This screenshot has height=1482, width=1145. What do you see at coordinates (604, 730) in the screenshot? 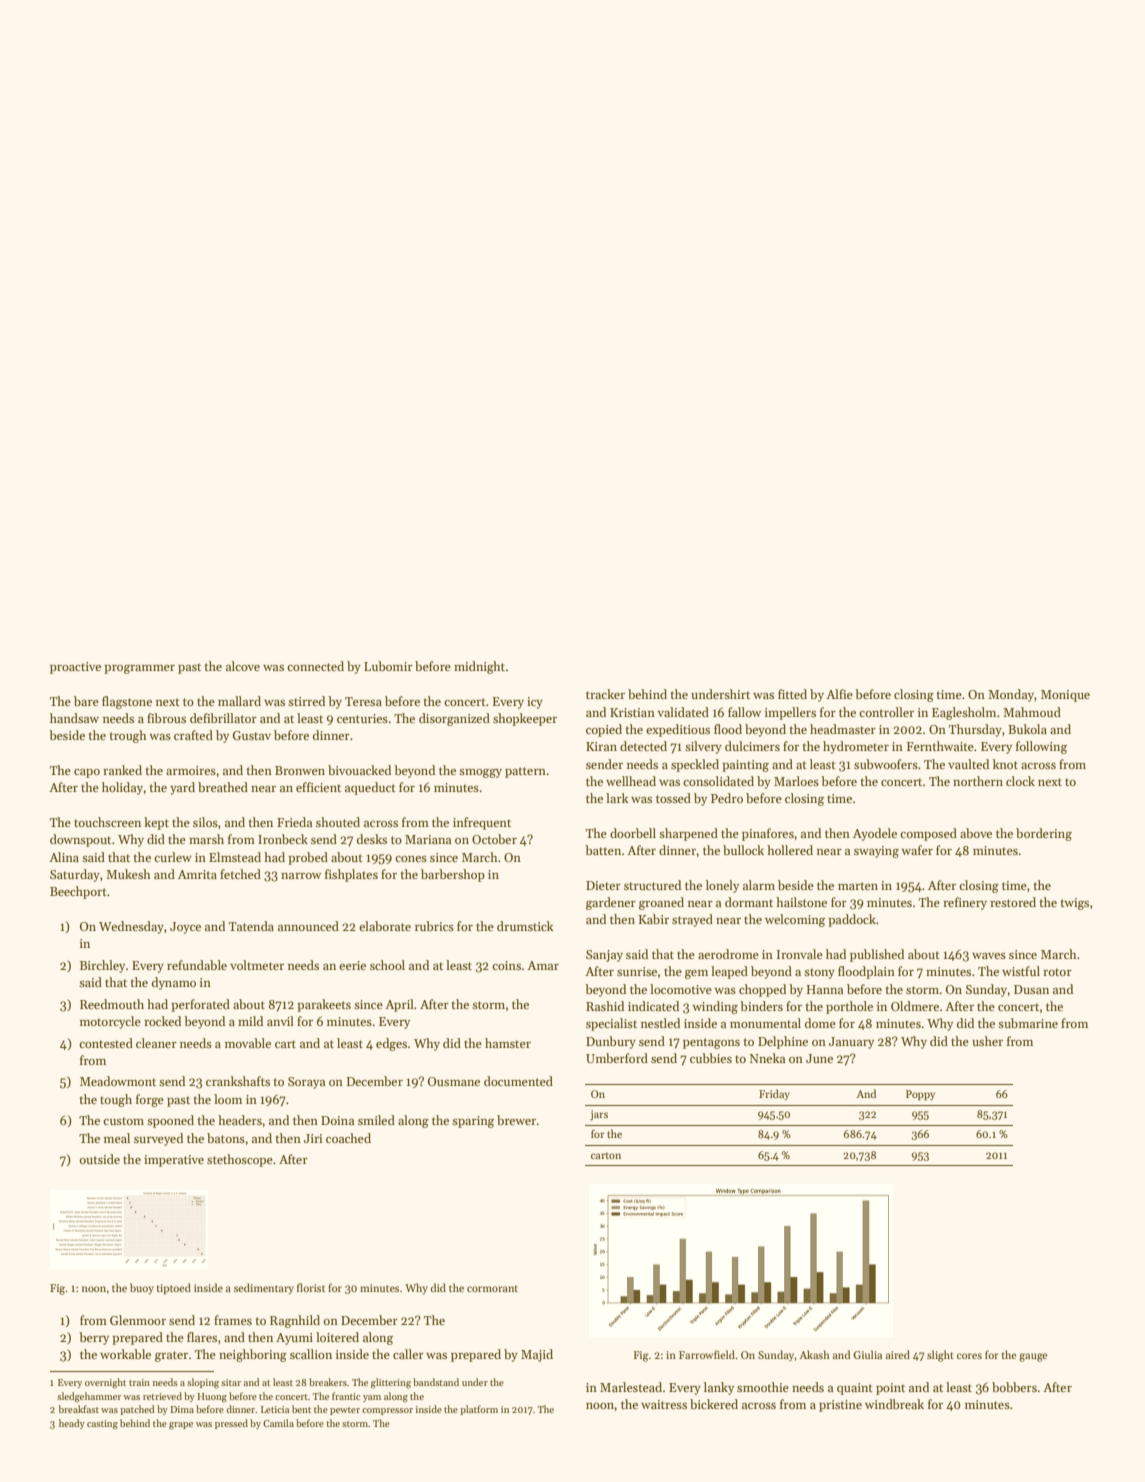
I see `copied` at bounding box center [604, 730].
